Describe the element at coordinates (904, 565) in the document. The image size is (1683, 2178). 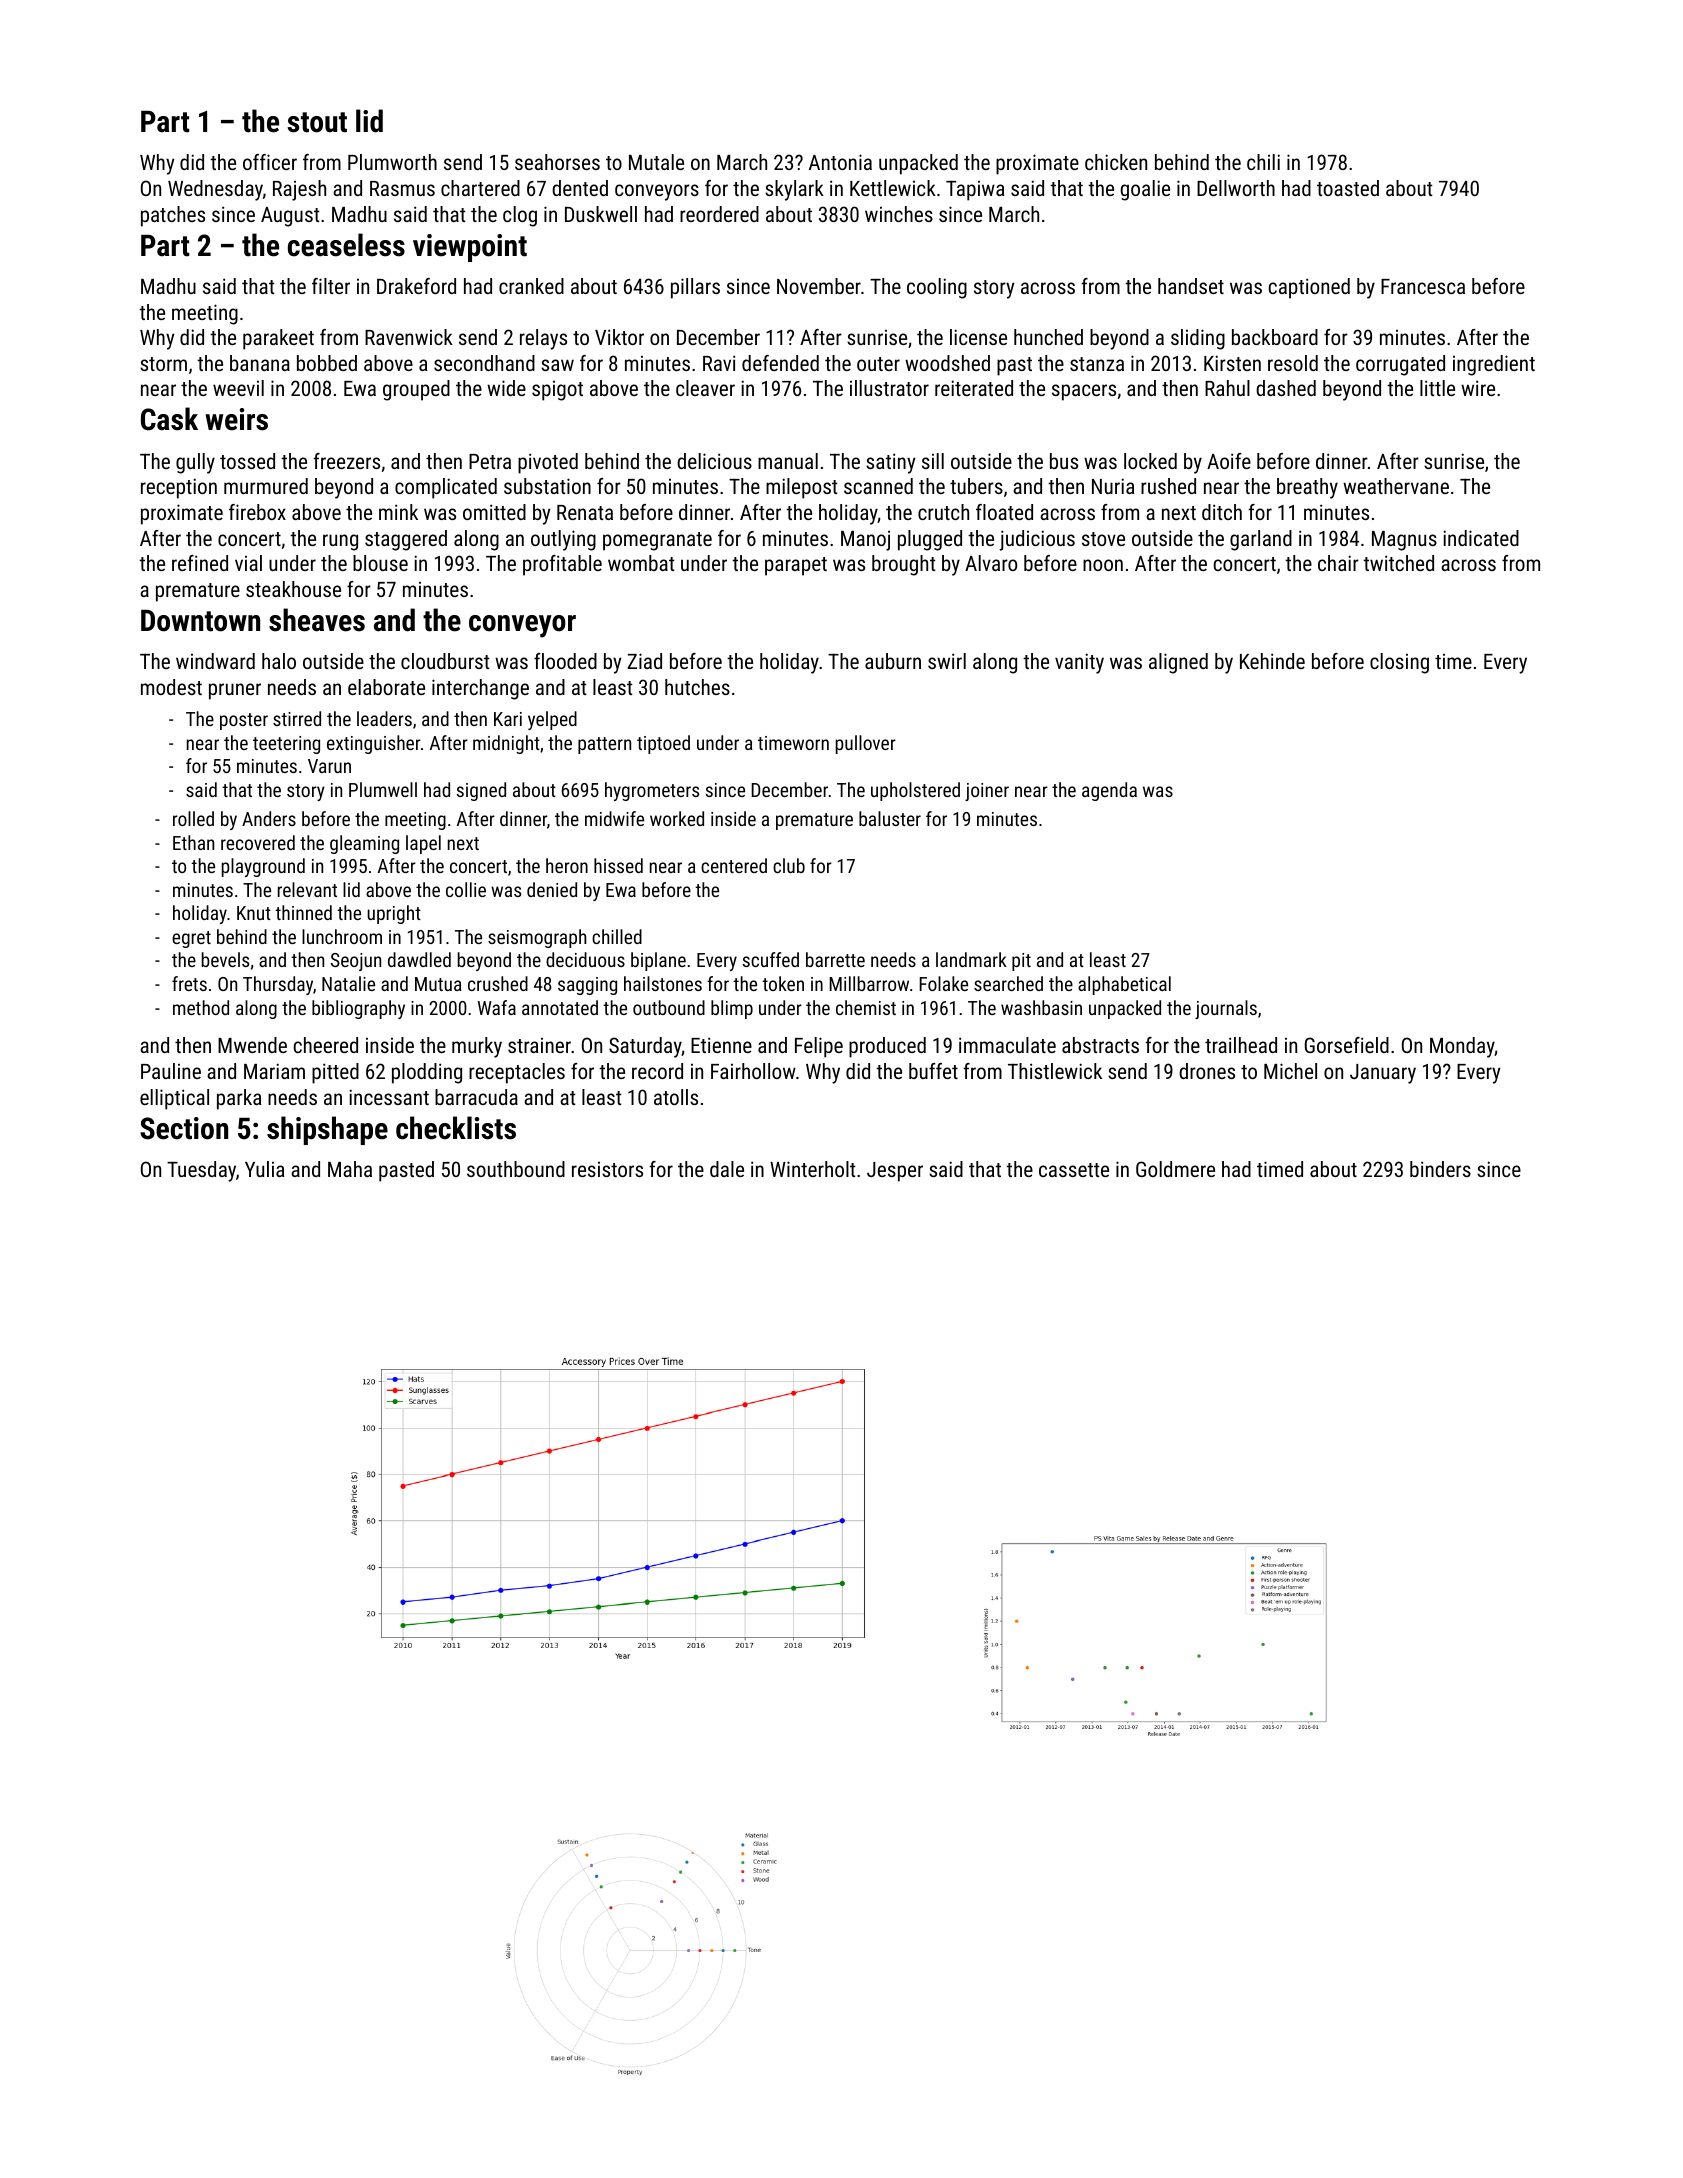
I see `brought` at that location.
